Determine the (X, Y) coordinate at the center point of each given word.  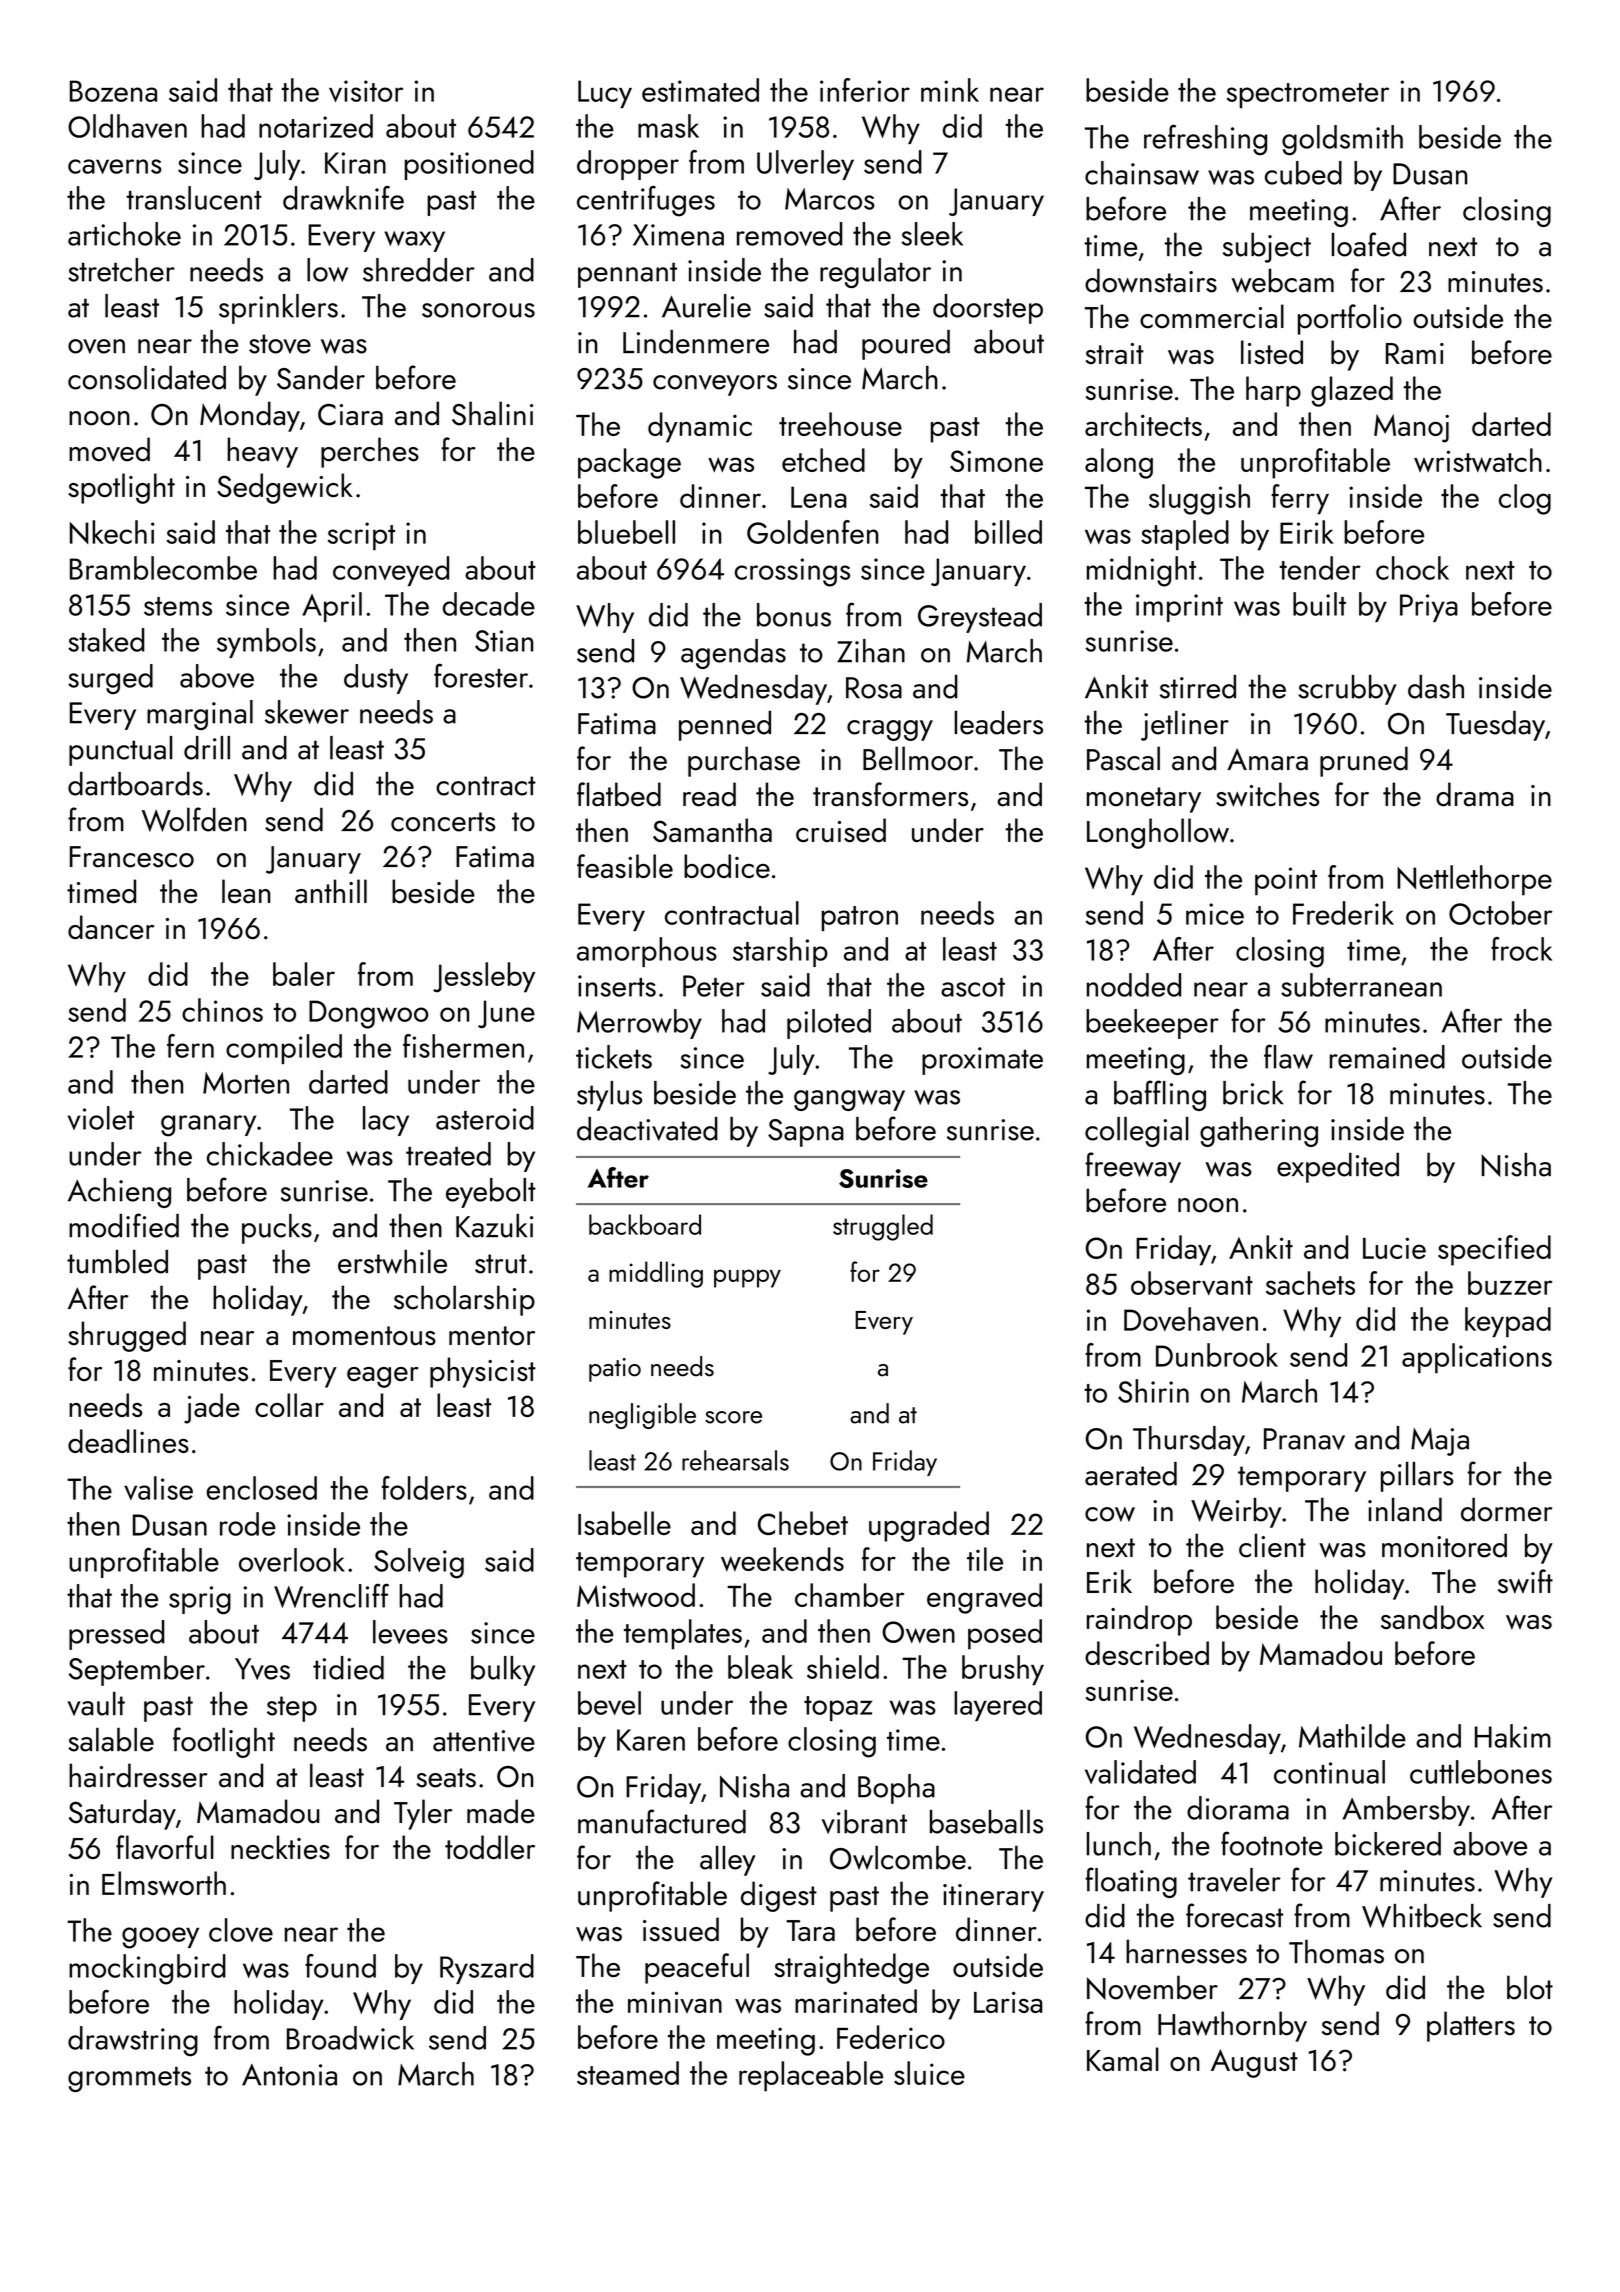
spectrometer (1308, 95)
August (1254, 2063)
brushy (1003, 1670)
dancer (111, 927)
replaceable (811, 2076)
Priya (1429, 608)
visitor (366, 91)
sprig (200, 1600)
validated (1140, 1772)
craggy (890, 730)
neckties (280, 1847)
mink (950, 90)
